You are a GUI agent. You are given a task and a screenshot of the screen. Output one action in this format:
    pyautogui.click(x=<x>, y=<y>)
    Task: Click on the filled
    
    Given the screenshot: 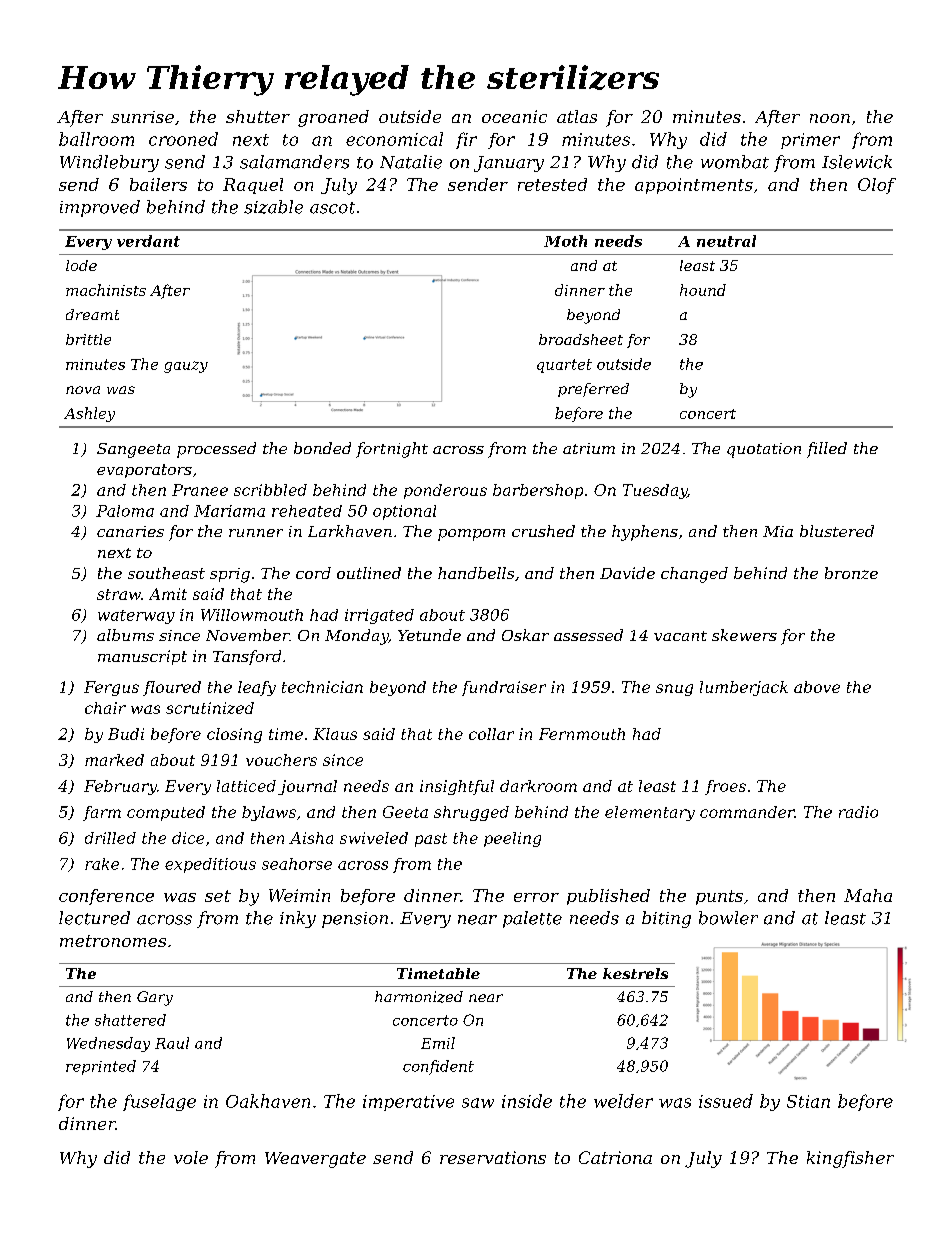 What is the action you would take?
    pyautogui.click(x=827, y=450)
